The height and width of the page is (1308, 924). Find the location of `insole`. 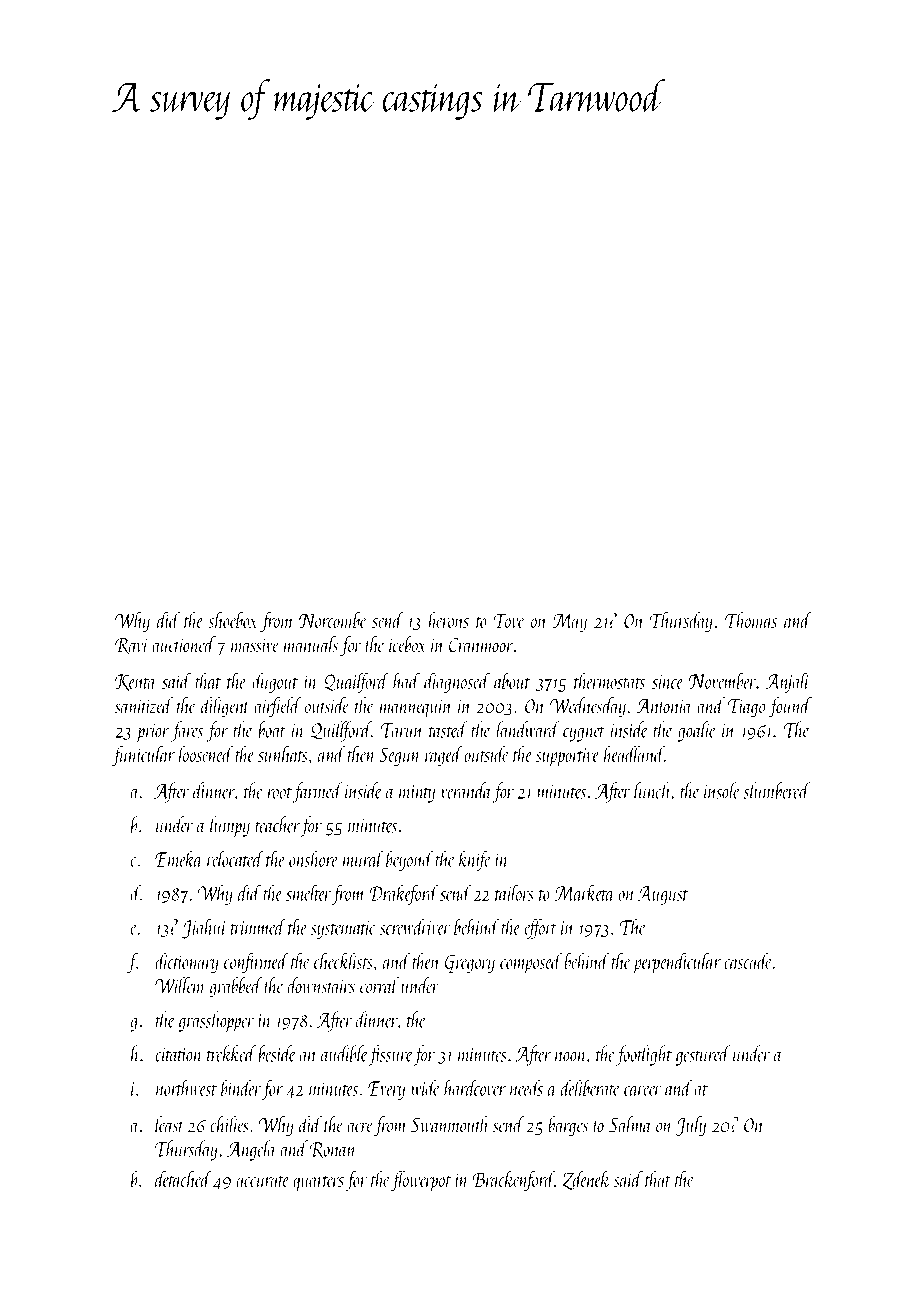

insole is located at coordinates (722, 790).
